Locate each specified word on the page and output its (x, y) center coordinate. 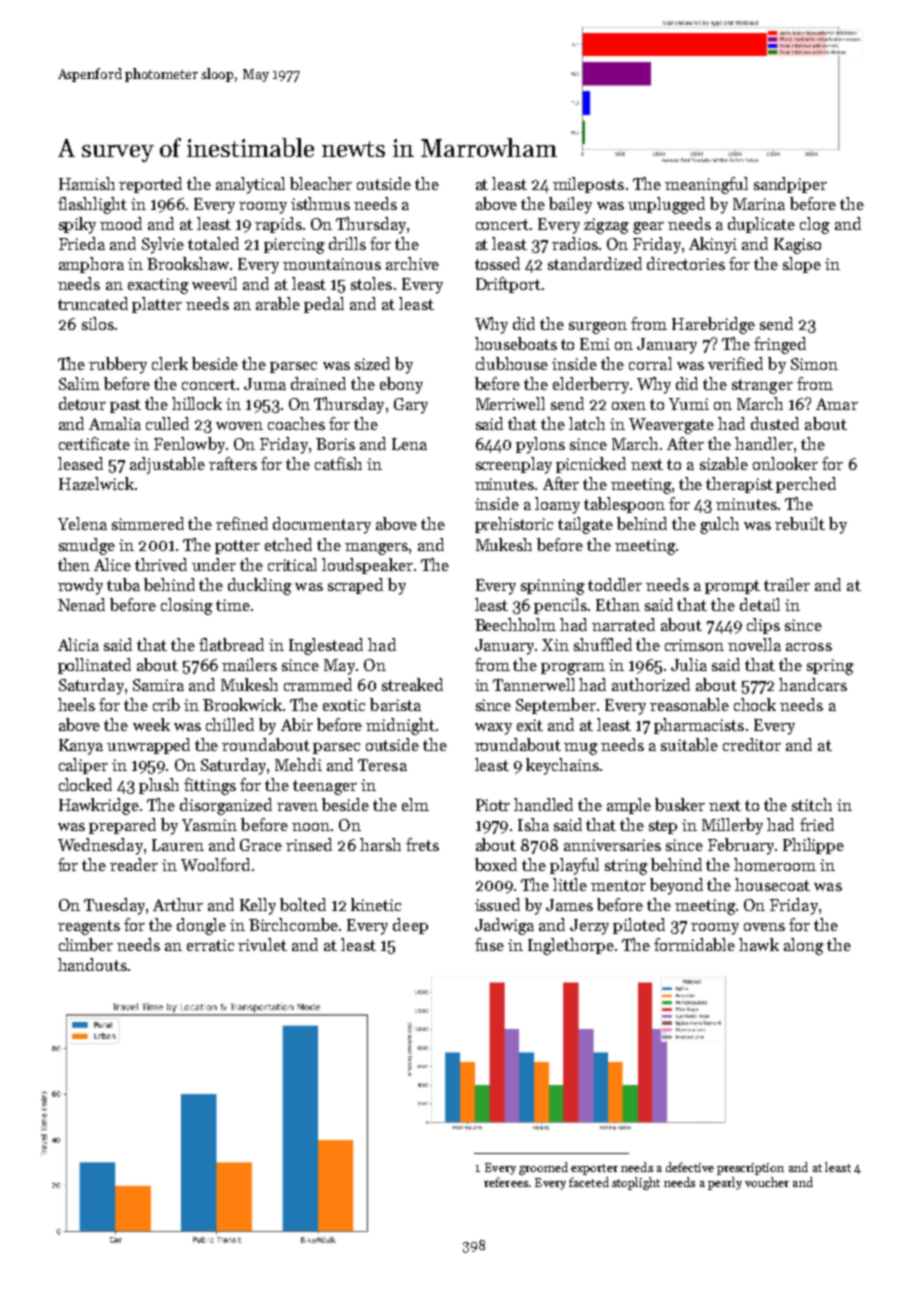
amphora (91, 265)
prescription (750, 1169)
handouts (92, 964)
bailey (570, 205)
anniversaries (612, 845)
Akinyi (713, 245)
